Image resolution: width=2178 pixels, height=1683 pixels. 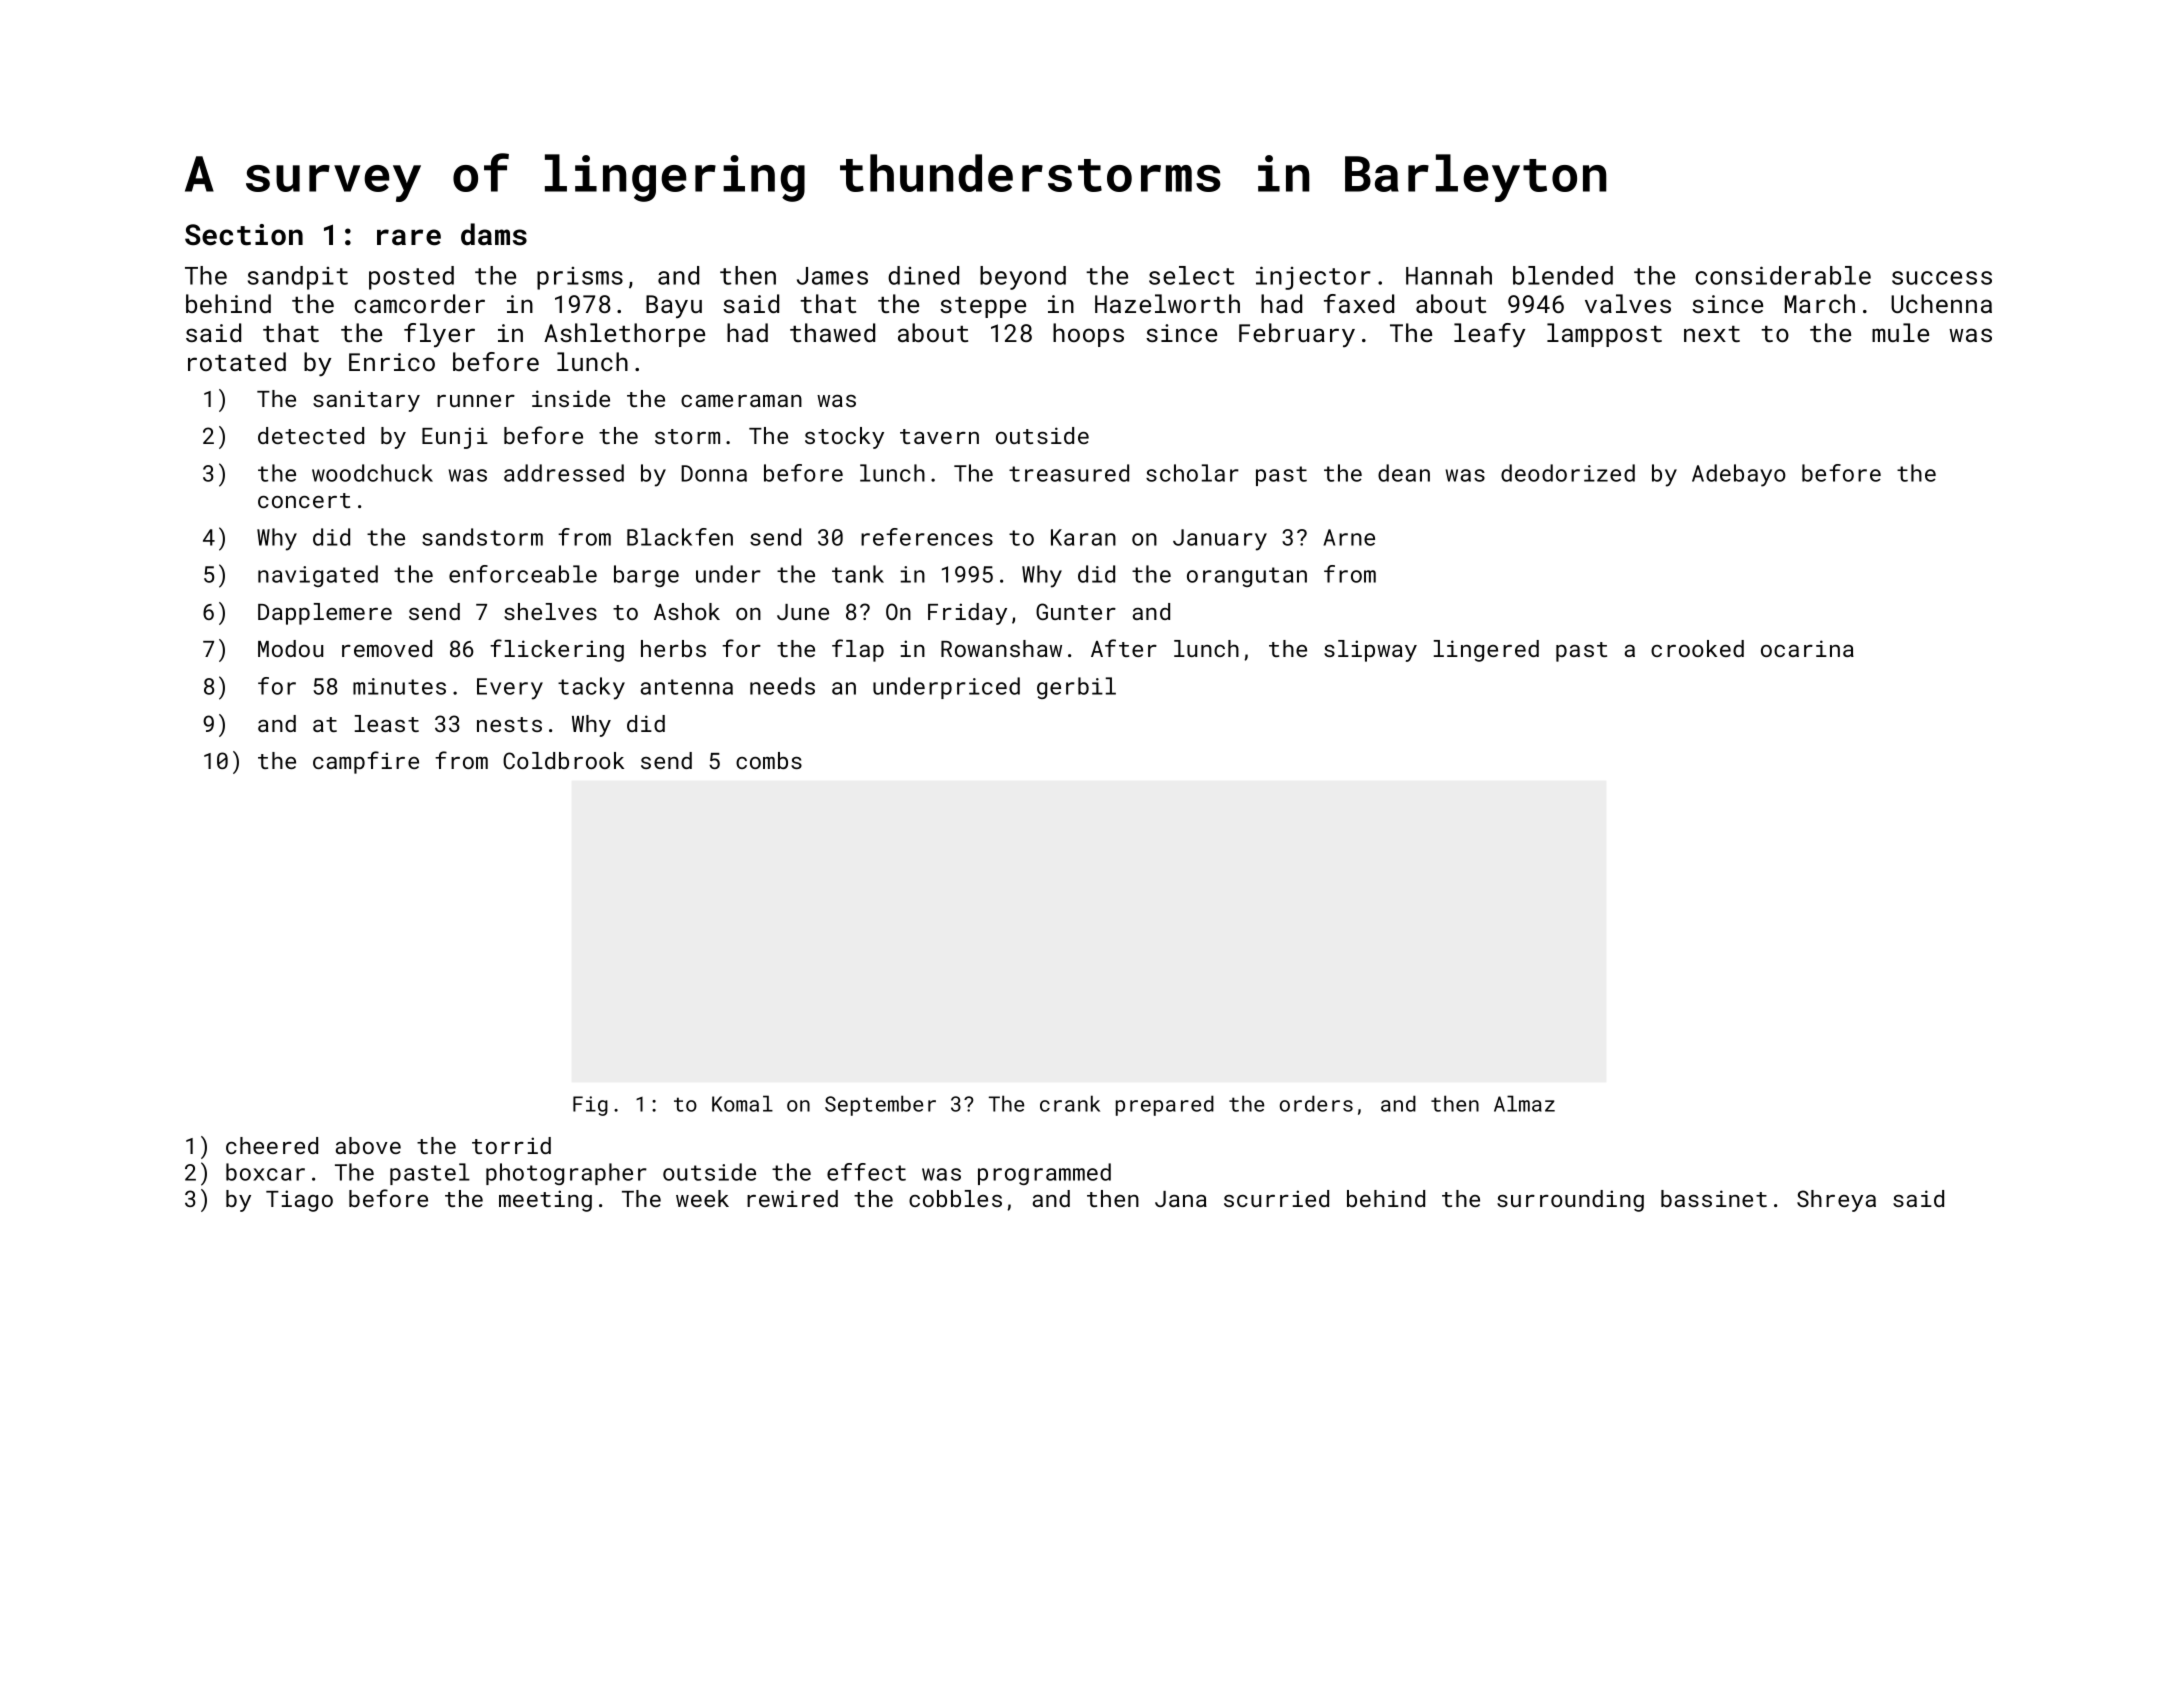 What do you see at coordinates (880, 1105) in the screenshot?
I see `September` at bounding box center [880, 1105].
